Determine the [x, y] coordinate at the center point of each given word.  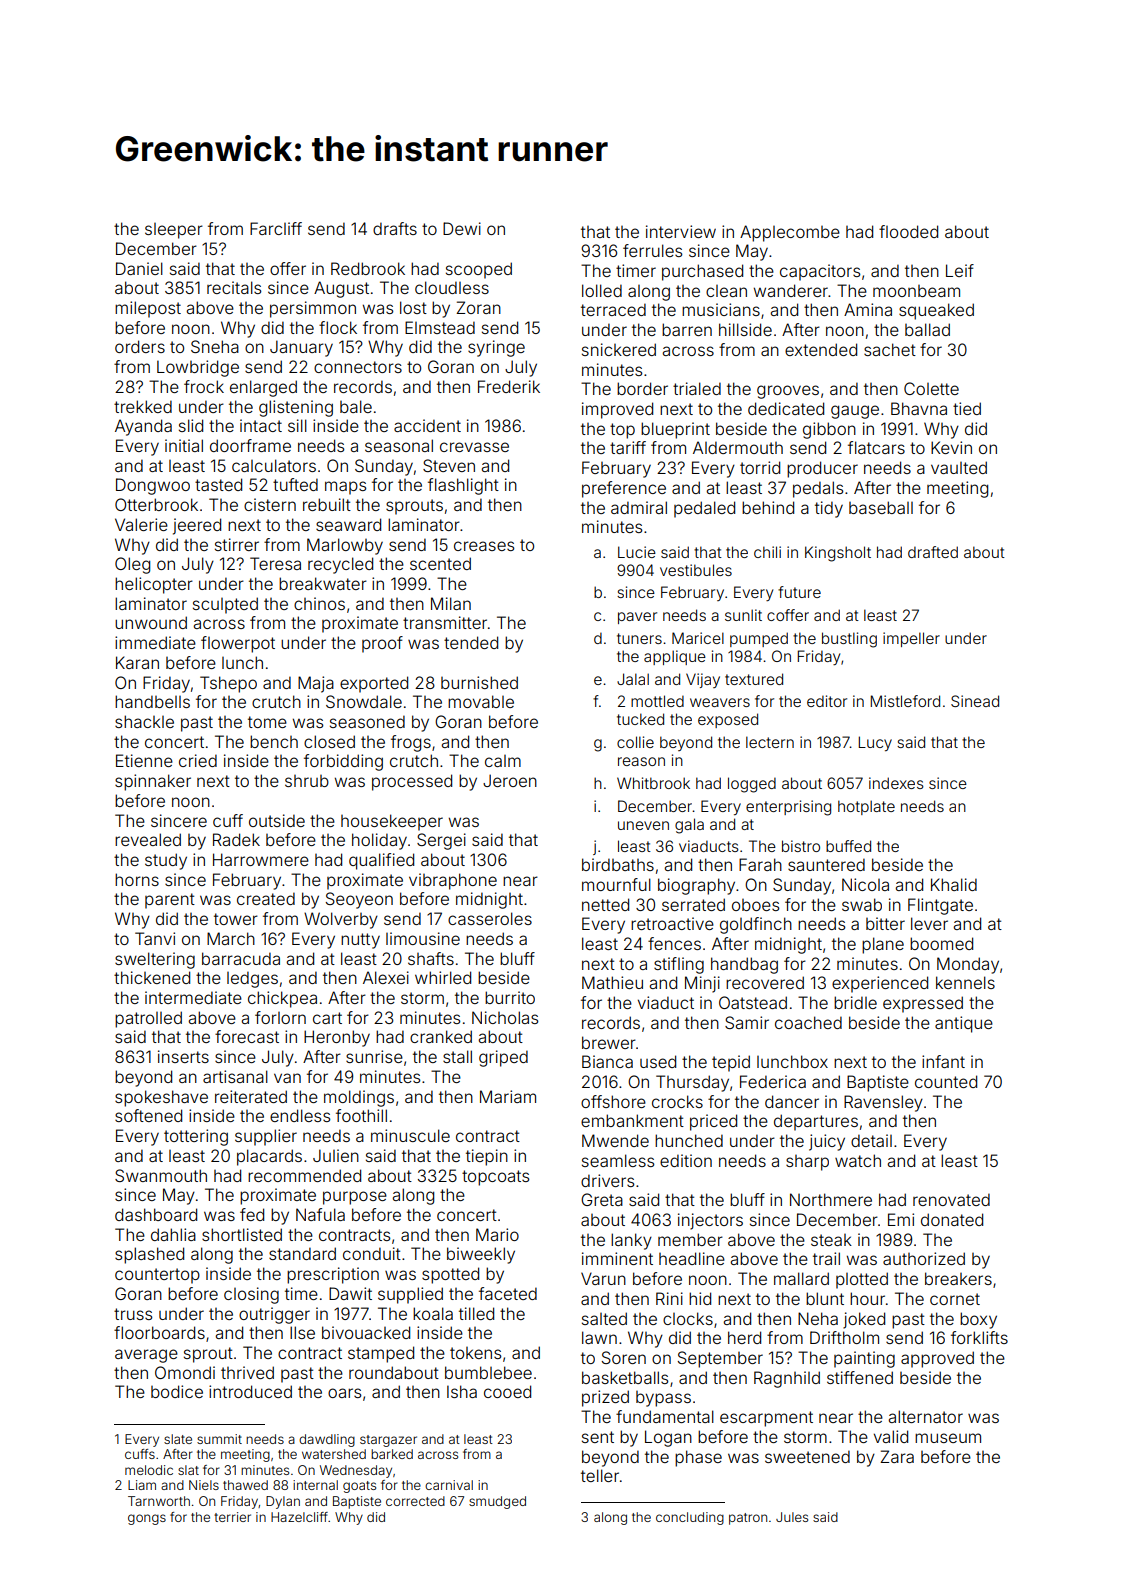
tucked [640, 719]
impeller [911, 639]
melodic [149, 1470]
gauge [855, 412]
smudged [497, 1502]
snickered [619, 349]
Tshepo [228, 684]
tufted [295, 484]
